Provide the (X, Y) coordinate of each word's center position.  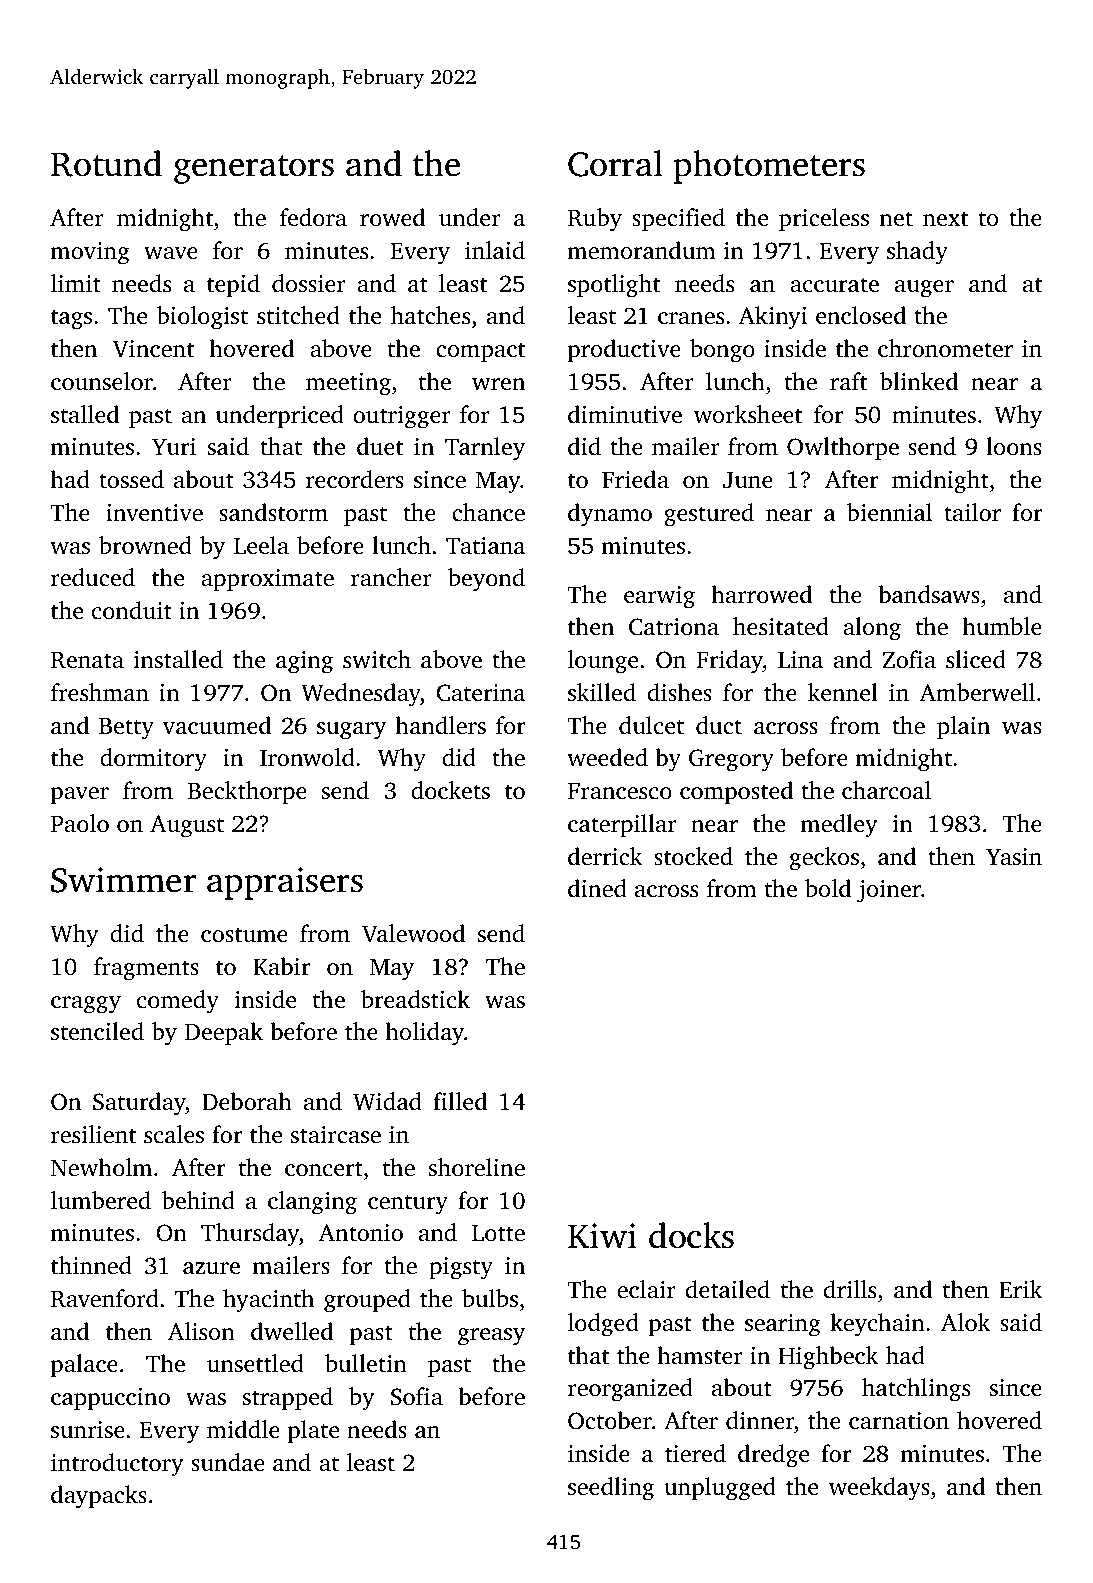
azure (211, 1268)
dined (597, 888)
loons (1014, 446)
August (187, 826)
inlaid (495, 250)
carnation (899, 1421)
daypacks (99, 1497)
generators (254, 169)
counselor (102, 381)
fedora (313, 217)
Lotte (498, 1233)
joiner (889, 891)
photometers (769, 167)
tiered (695, 1453)
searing (783, 1325)
